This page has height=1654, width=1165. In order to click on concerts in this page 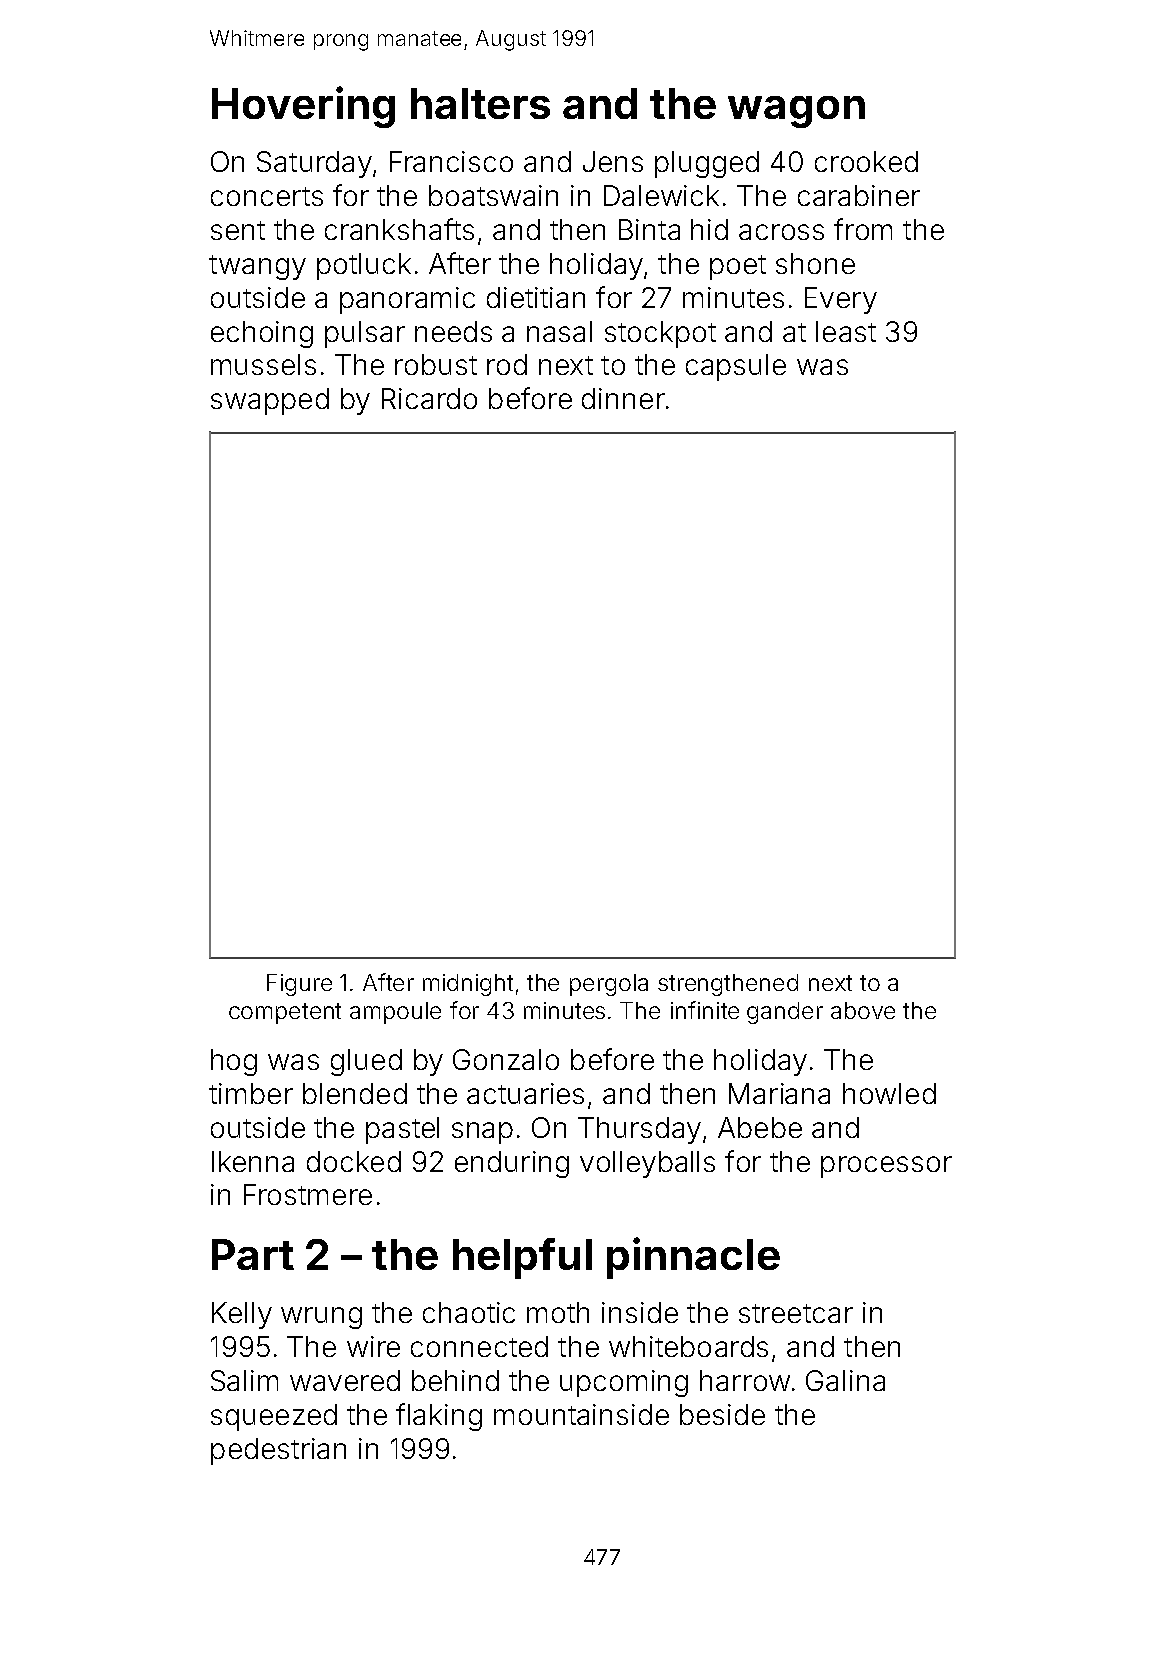, I will do `click(267, 196)`.
